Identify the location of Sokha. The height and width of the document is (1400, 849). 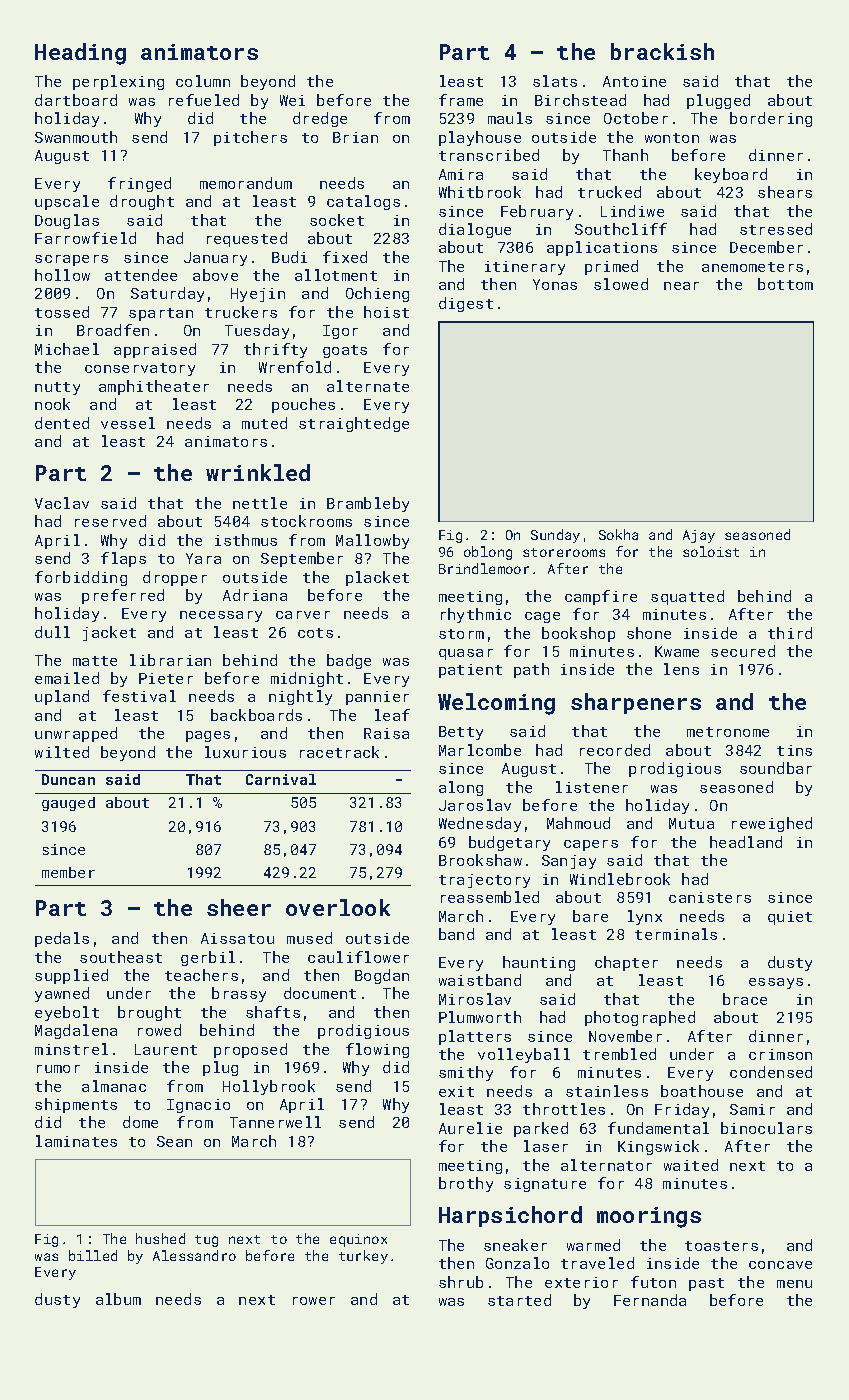
(618, 534).
